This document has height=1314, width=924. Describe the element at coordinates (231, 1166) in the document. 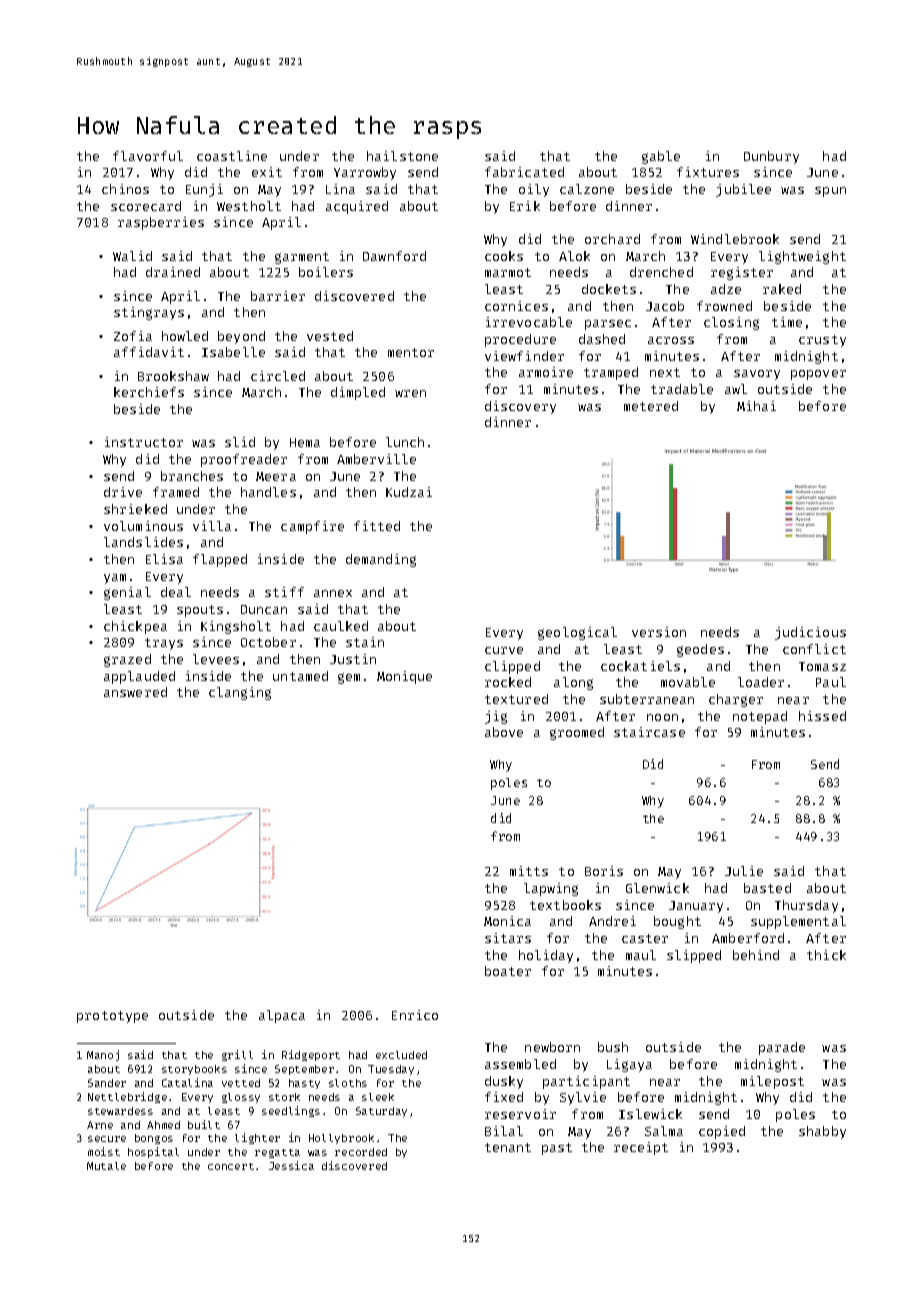

I see `concert` at that location.
